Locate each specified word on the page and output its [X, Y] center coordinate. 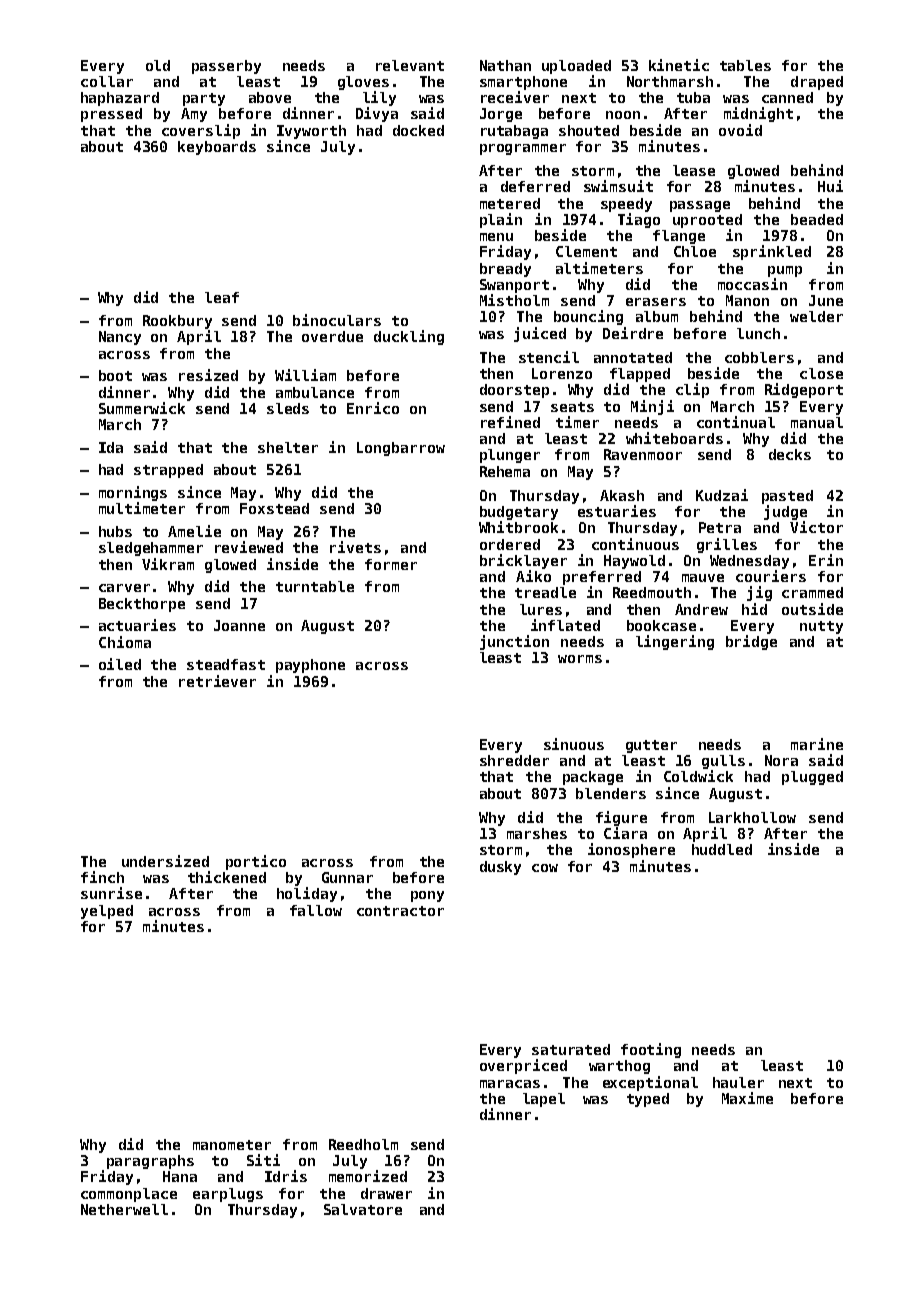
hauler [738, 1082]
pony [427, 896]
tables [745, 65]
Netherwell [124, 1209]
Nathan [505, 65]
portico [256, 862]
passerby [226, 67]
